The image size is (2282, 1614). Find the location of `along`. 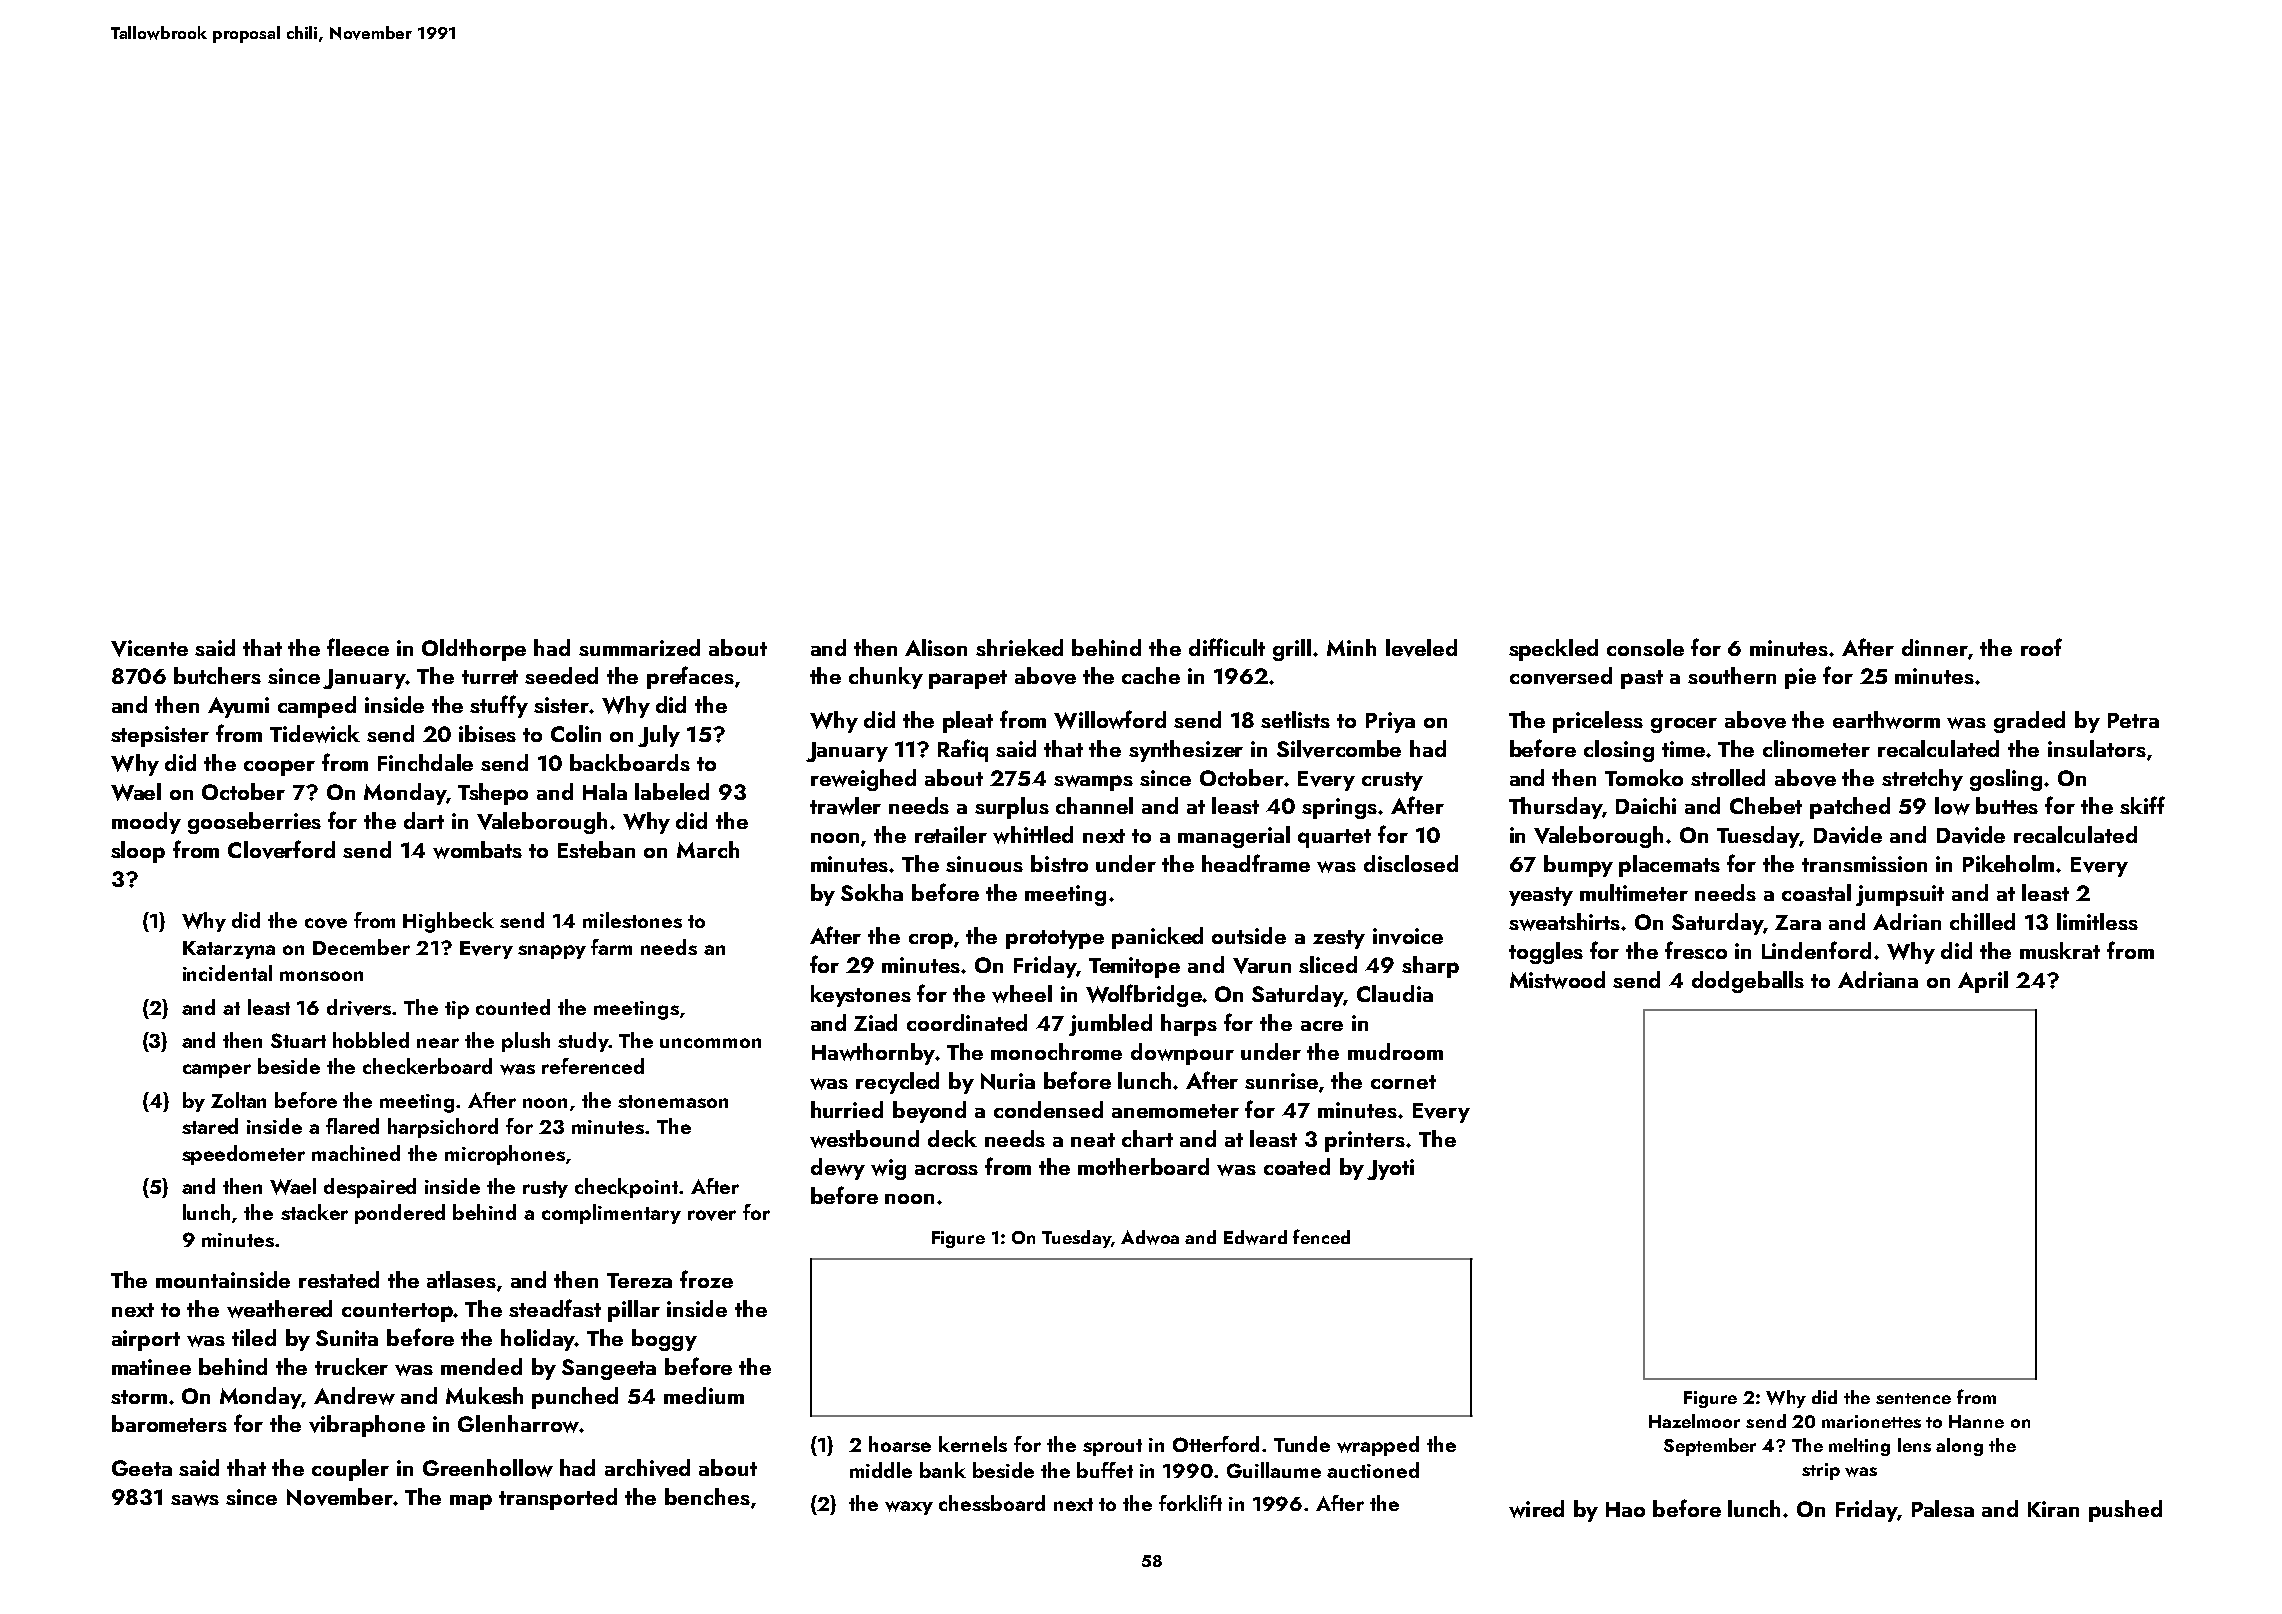

along is located at coordinates (1959, 1447).
